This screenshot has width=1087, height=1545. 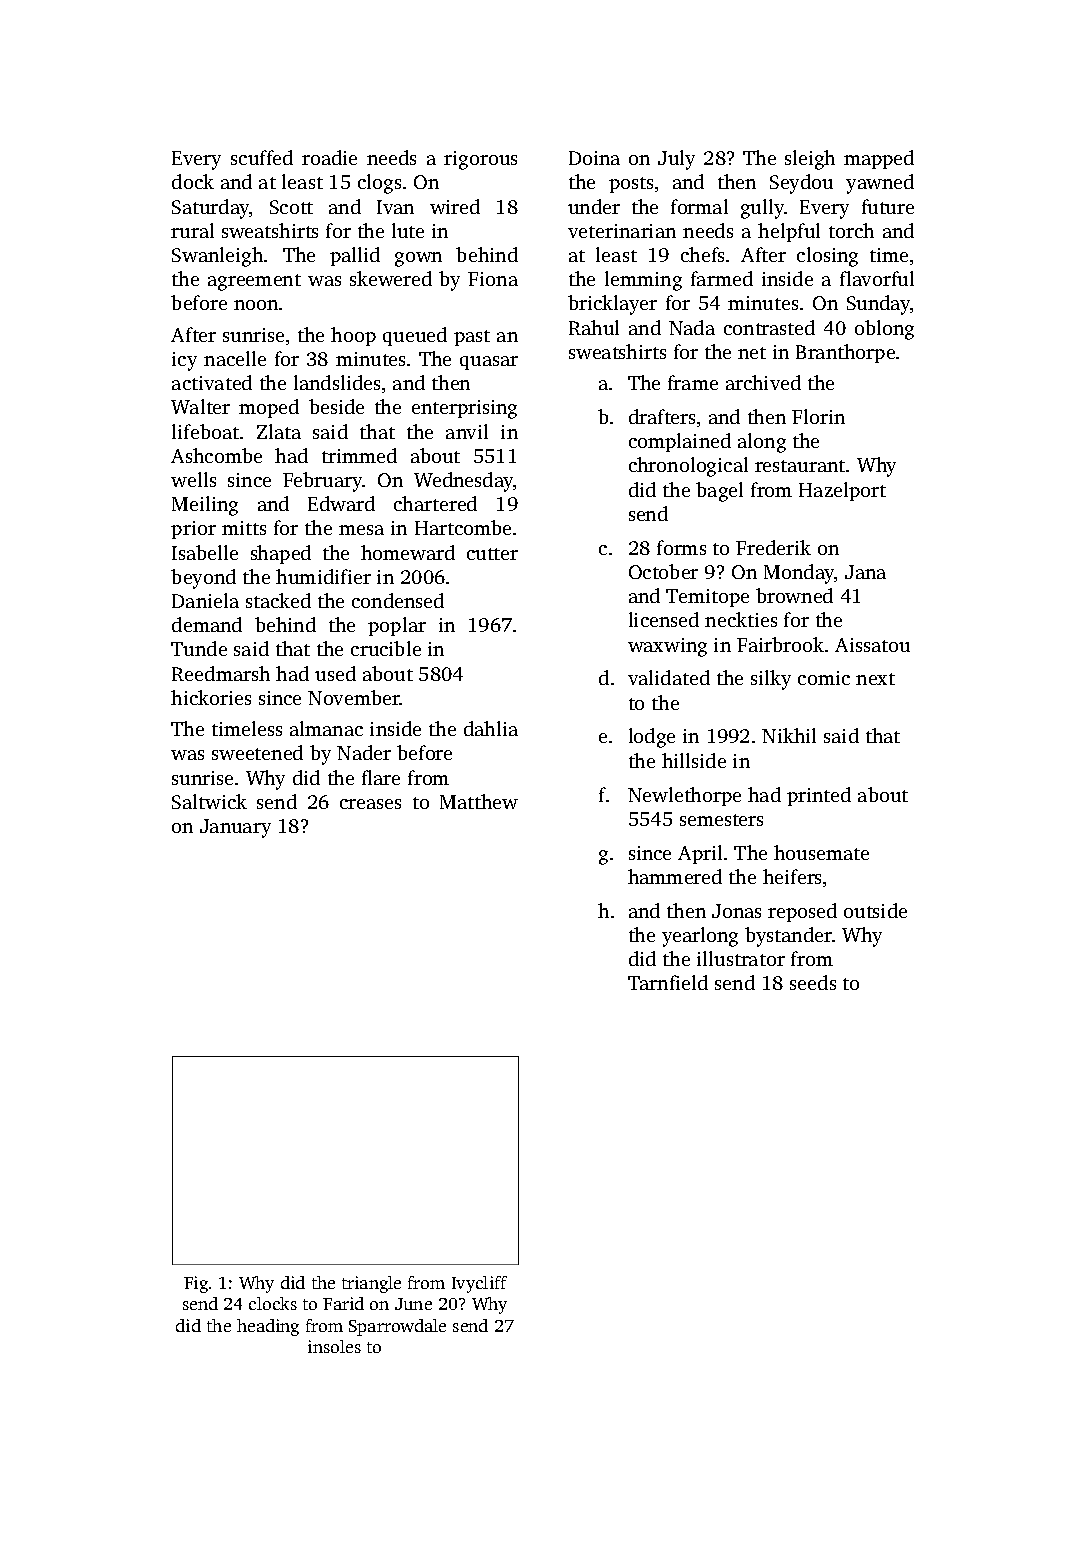 What do you see at coordinates (688, 467) in the screenshot?
I see `chronological` at bounding box center [688, 467].
